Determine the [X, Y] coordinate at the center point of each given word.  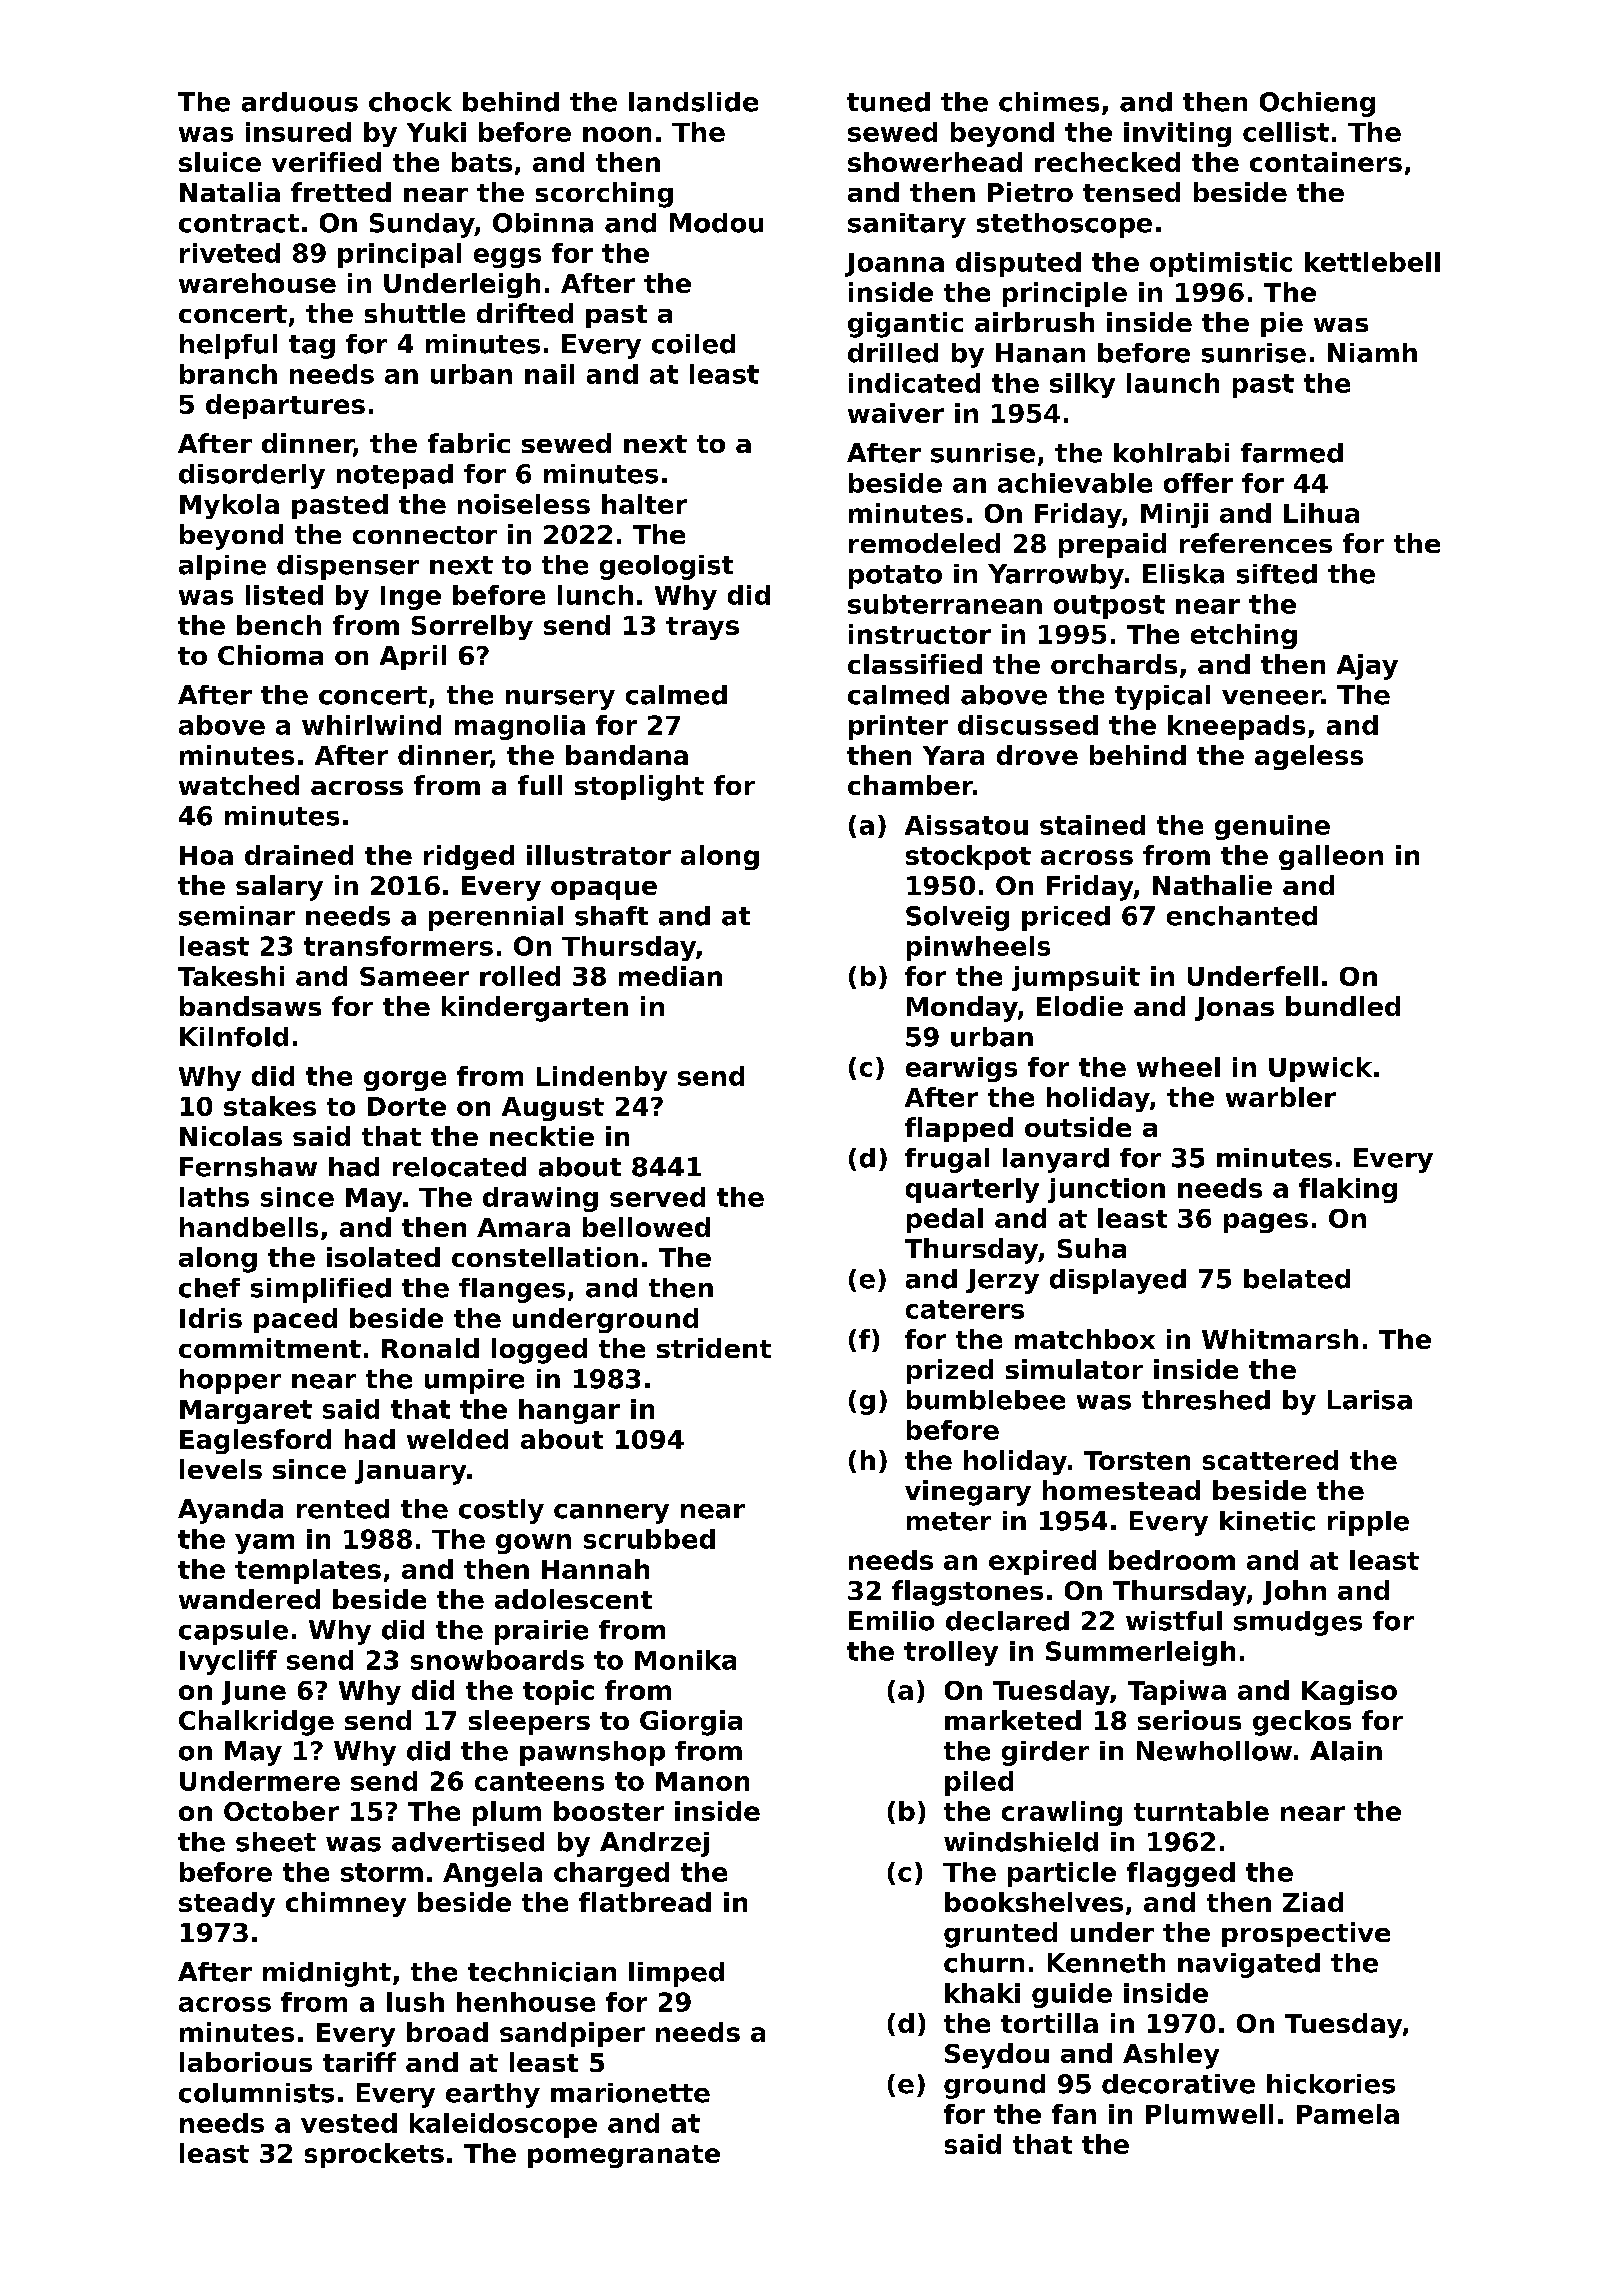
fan [1074, 2114]
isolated [383, 1257]
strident [714, 1348]
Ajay [1367, 667]
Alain [1346, 1751]
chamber [910, 785]
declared [1007, 1621]
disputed [1018, 264]
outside [1078, 1127]
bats [482, 162]
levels [221, 1469]
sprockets [374, 2155]
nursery [560, 700]
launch [1173, 383]
